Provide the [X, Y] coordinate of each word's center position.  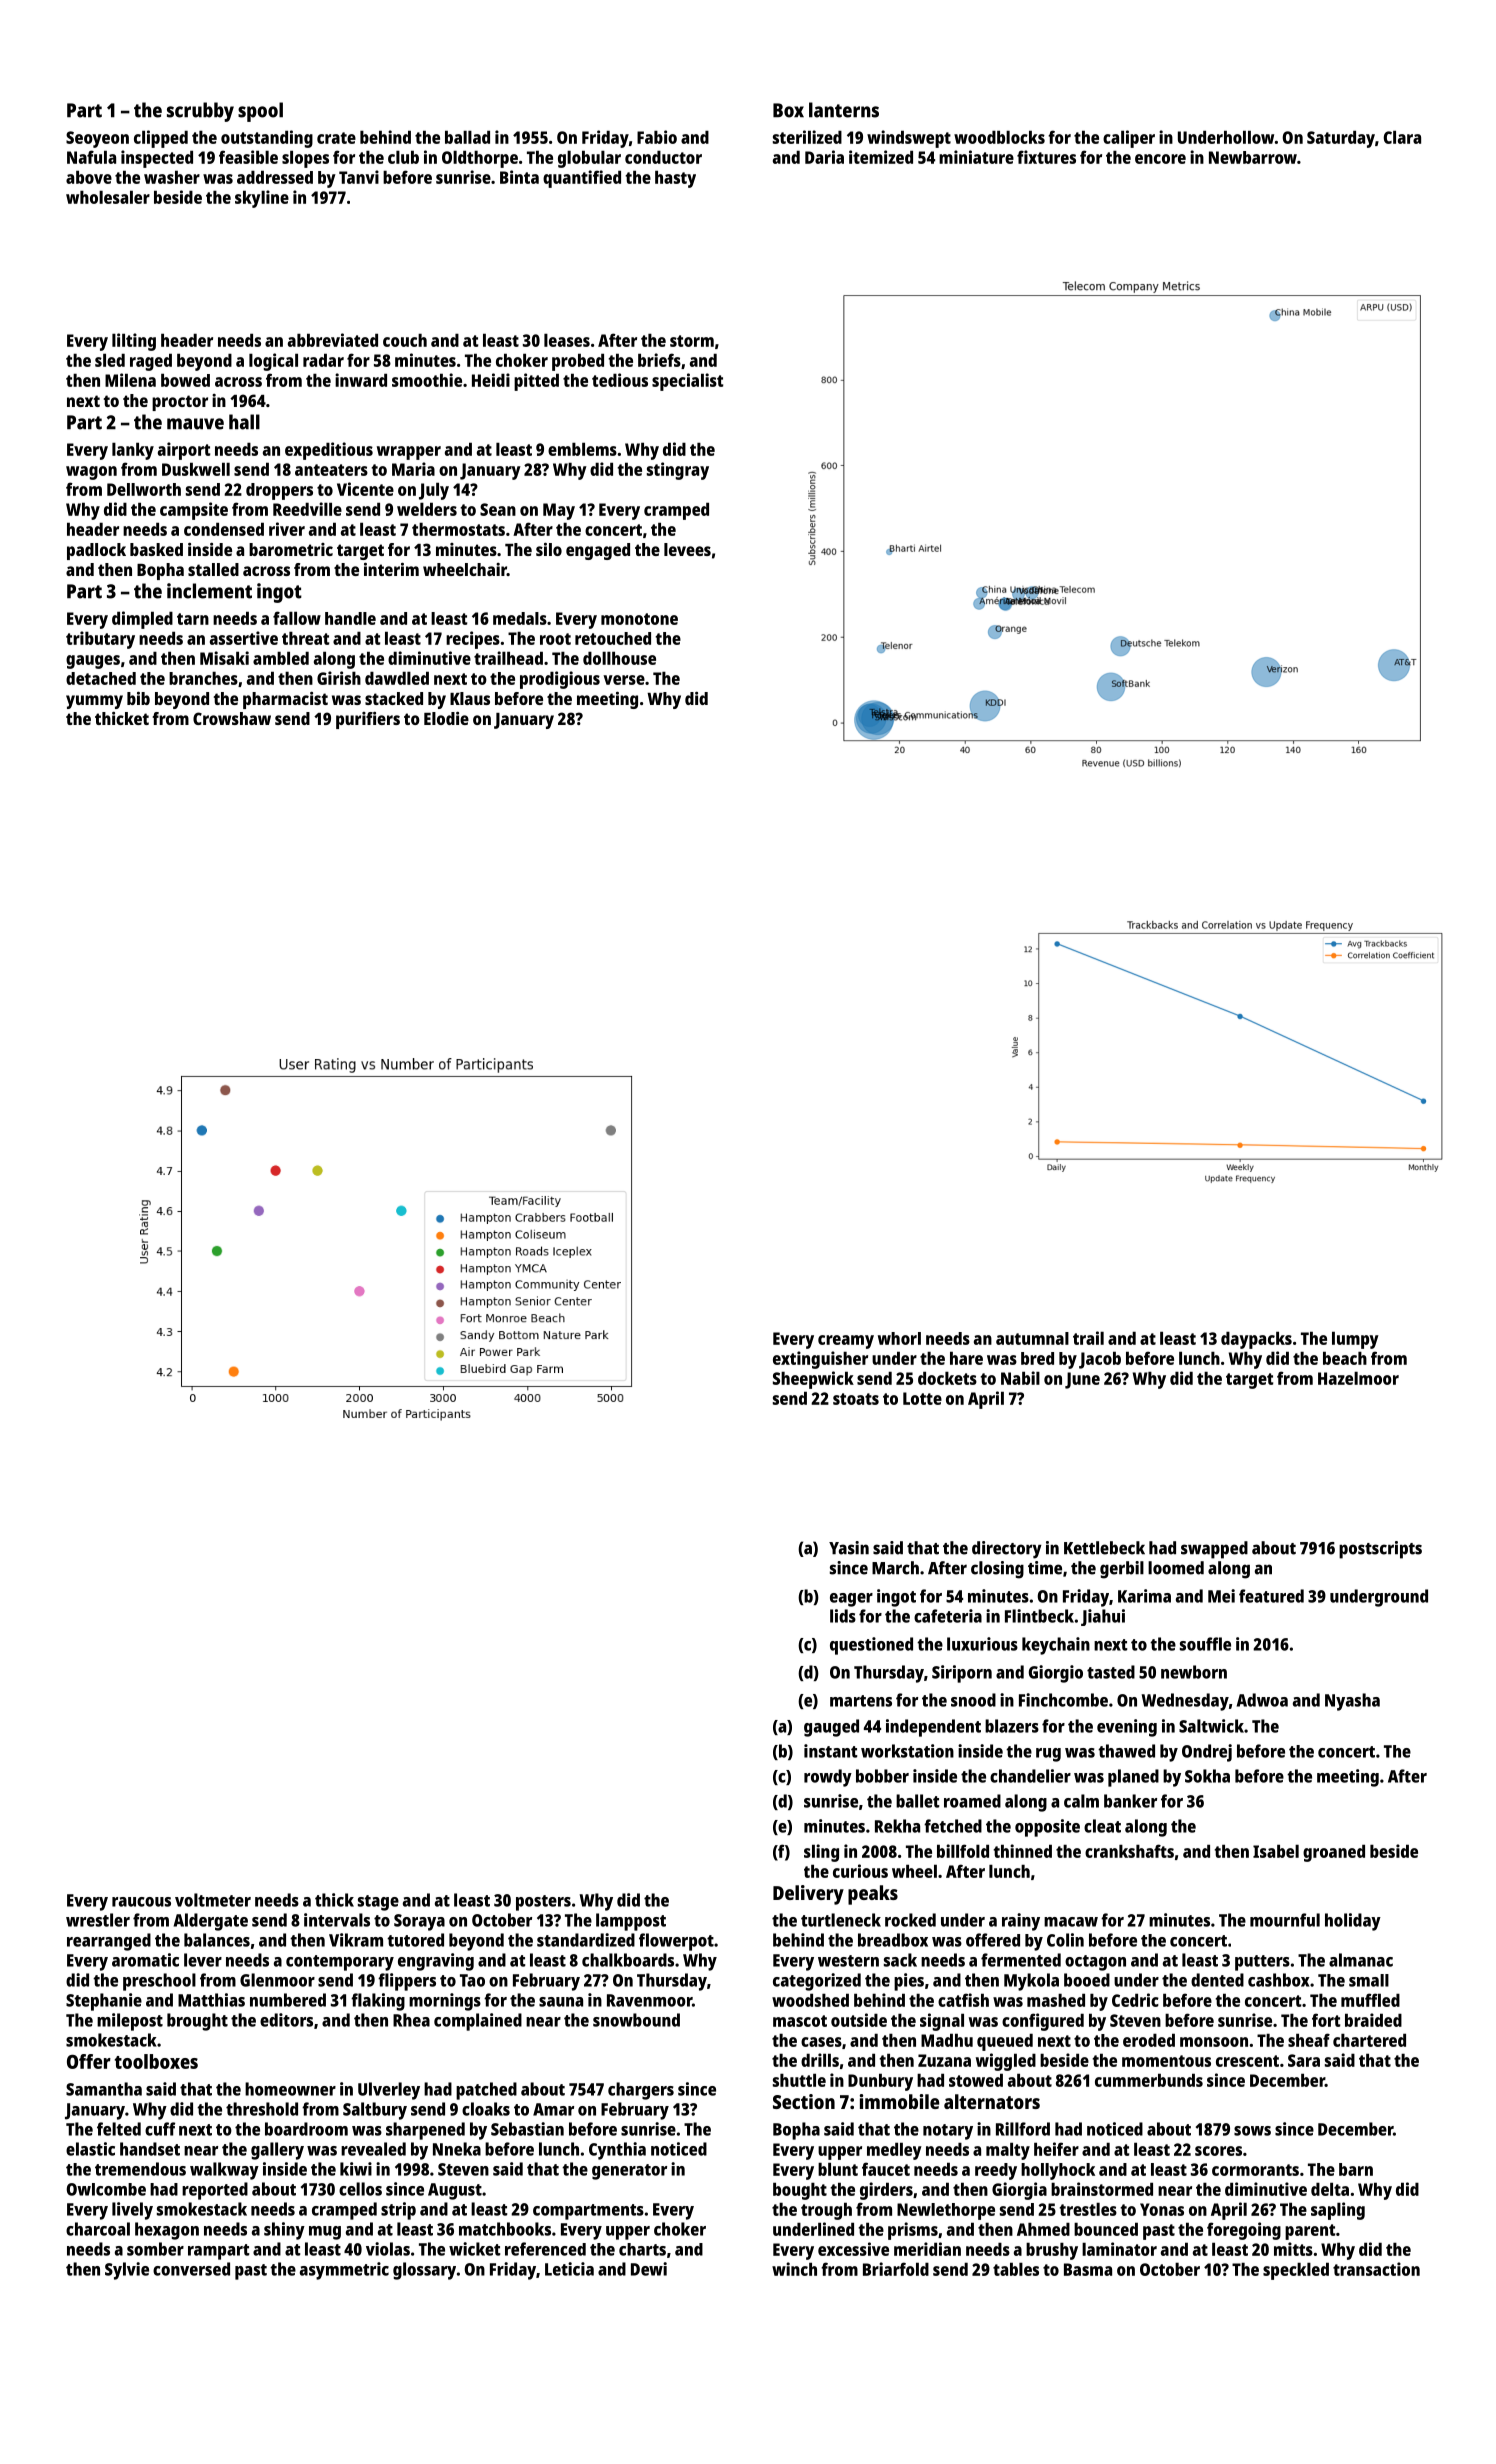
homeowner [290, 2089]
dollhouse [619, 658]
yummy [94, 702]
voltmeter [213, 1900]
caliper [1129, 139]
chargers [641, 2091]
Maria [413, 469]
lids [843, 1616]
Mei [1221, 1596]
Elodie [446, 718]
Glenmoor [277, 1980]
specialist [687, 382]
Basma [1088, 2269]
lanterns [844, 110]
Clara [1402, 137]
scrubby [200, 112]
